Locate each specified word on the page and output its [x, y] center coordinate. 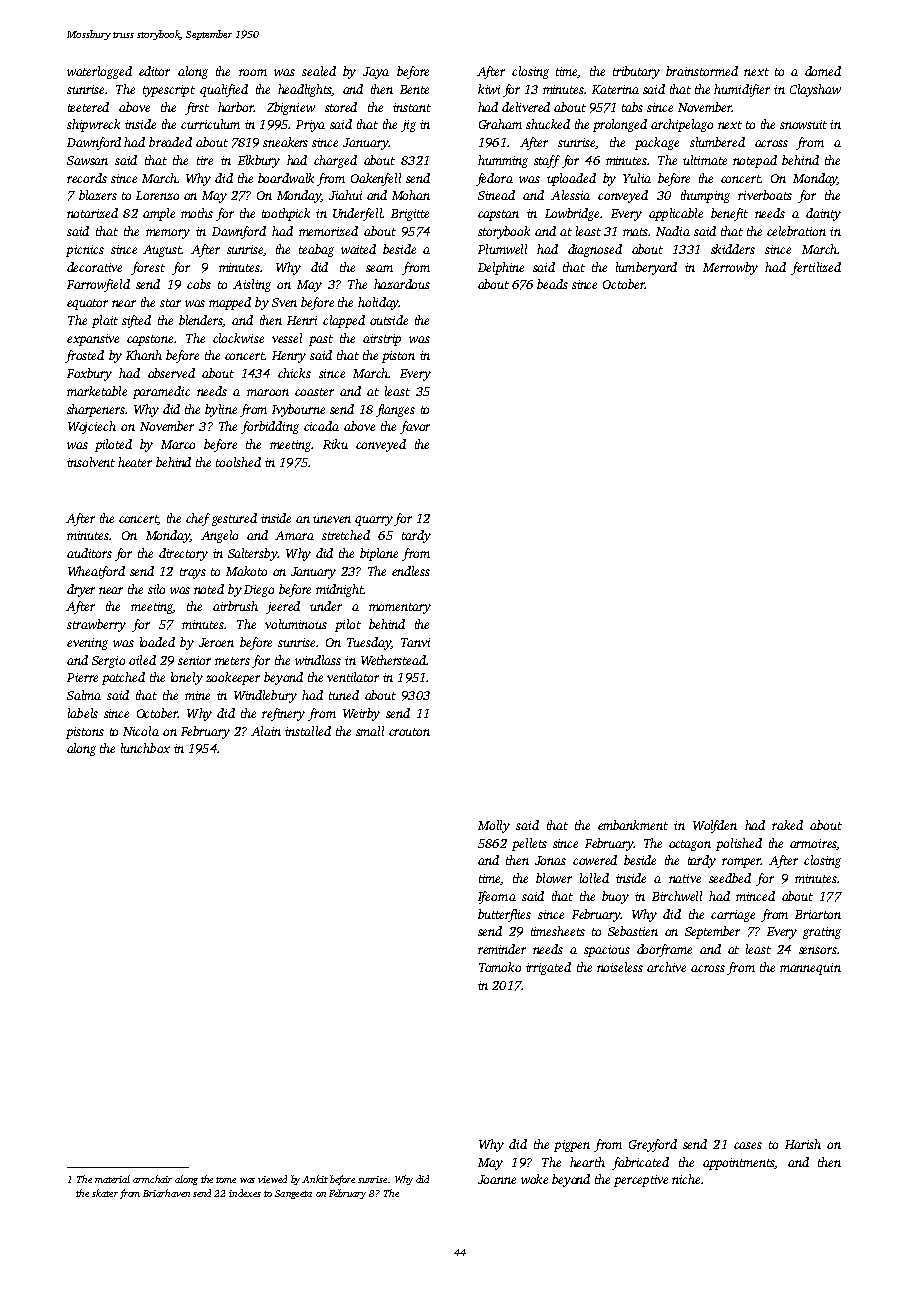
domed [823, 71]
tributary [636, 72]
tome [226, 1180]
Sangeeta [293, 1194]
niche [686, 1179]
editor [154, 71]
